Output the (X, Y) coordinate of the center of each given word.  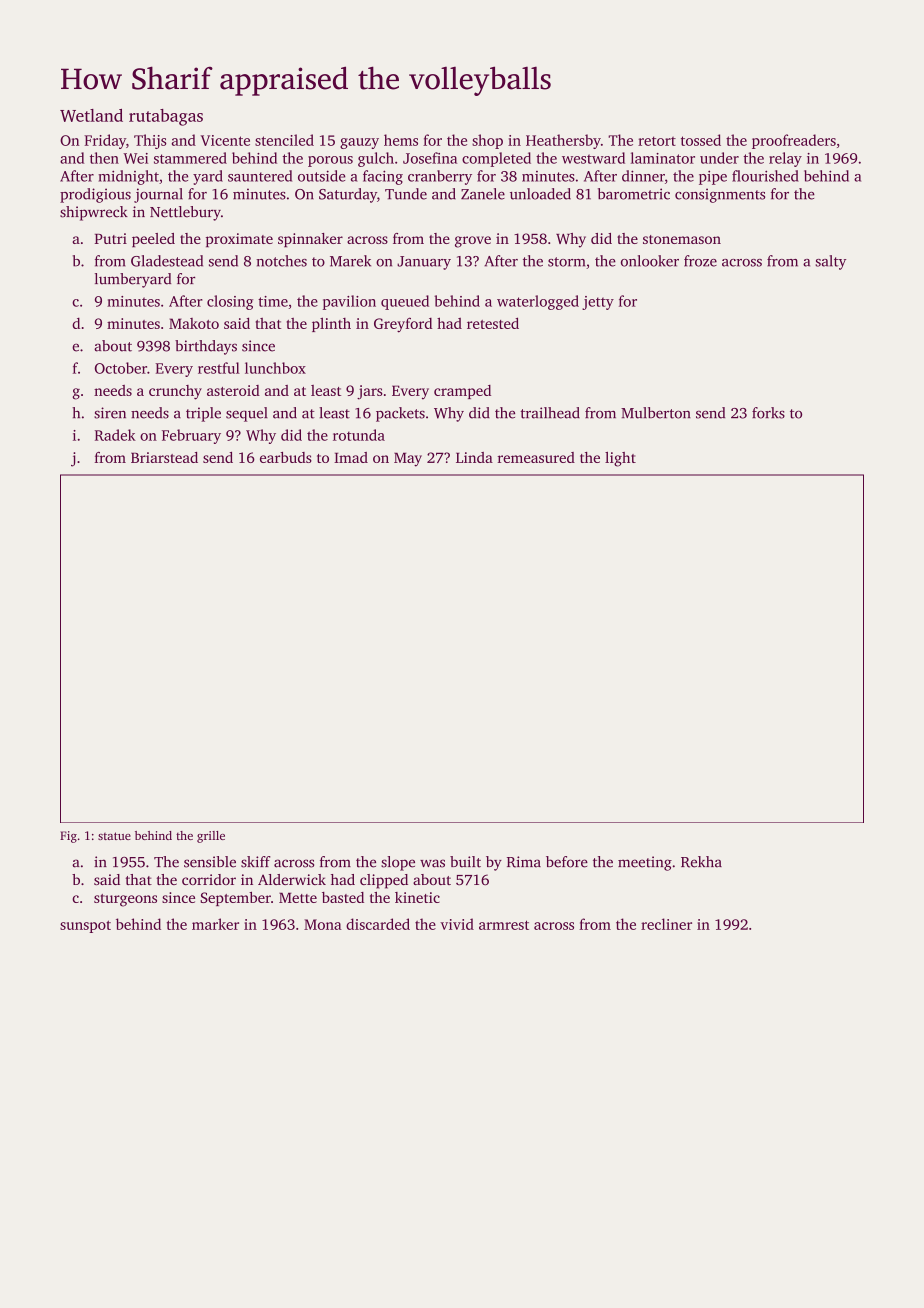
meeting (645, 863)
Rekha (701, 862)
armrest (504, 925)
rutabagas (166, 117)
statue (114, 836)
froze (700, 261)
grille (211, 837)
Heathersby (563, 141)
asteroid (233, 390)
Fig (68, 837)
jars (370, 392)
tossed (701, 140)
